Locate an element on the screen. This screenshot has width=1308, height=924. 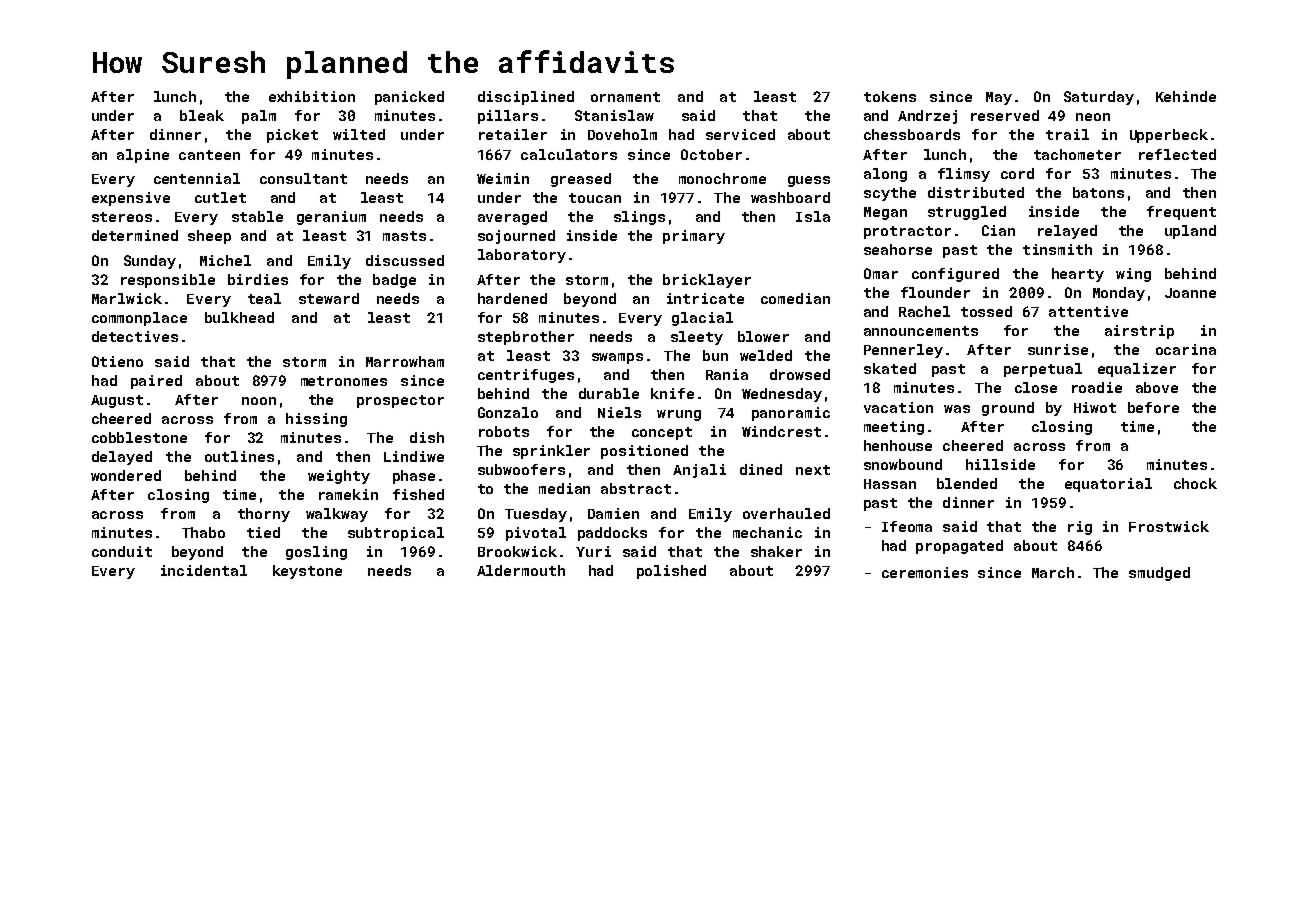
Sunday is located at coordinates (150, 262).
